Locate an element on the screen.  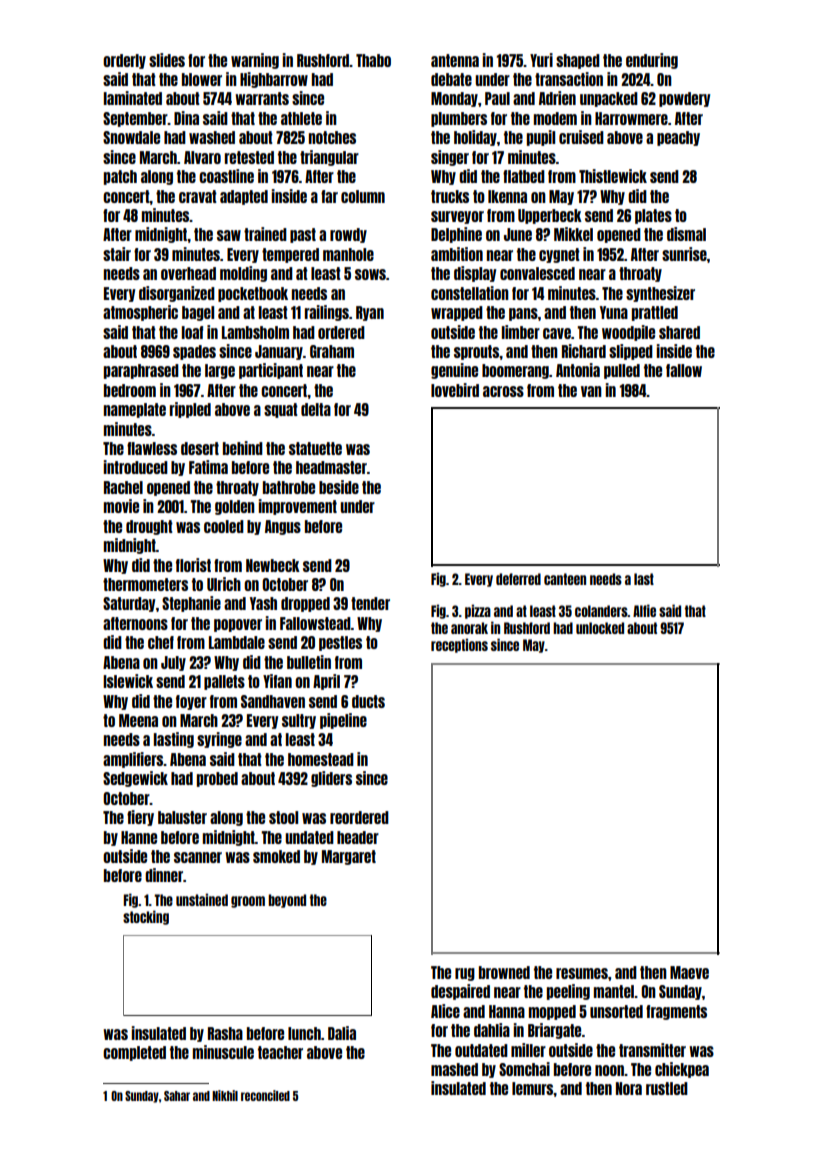
Angus is located at coordinates (283, 527).
